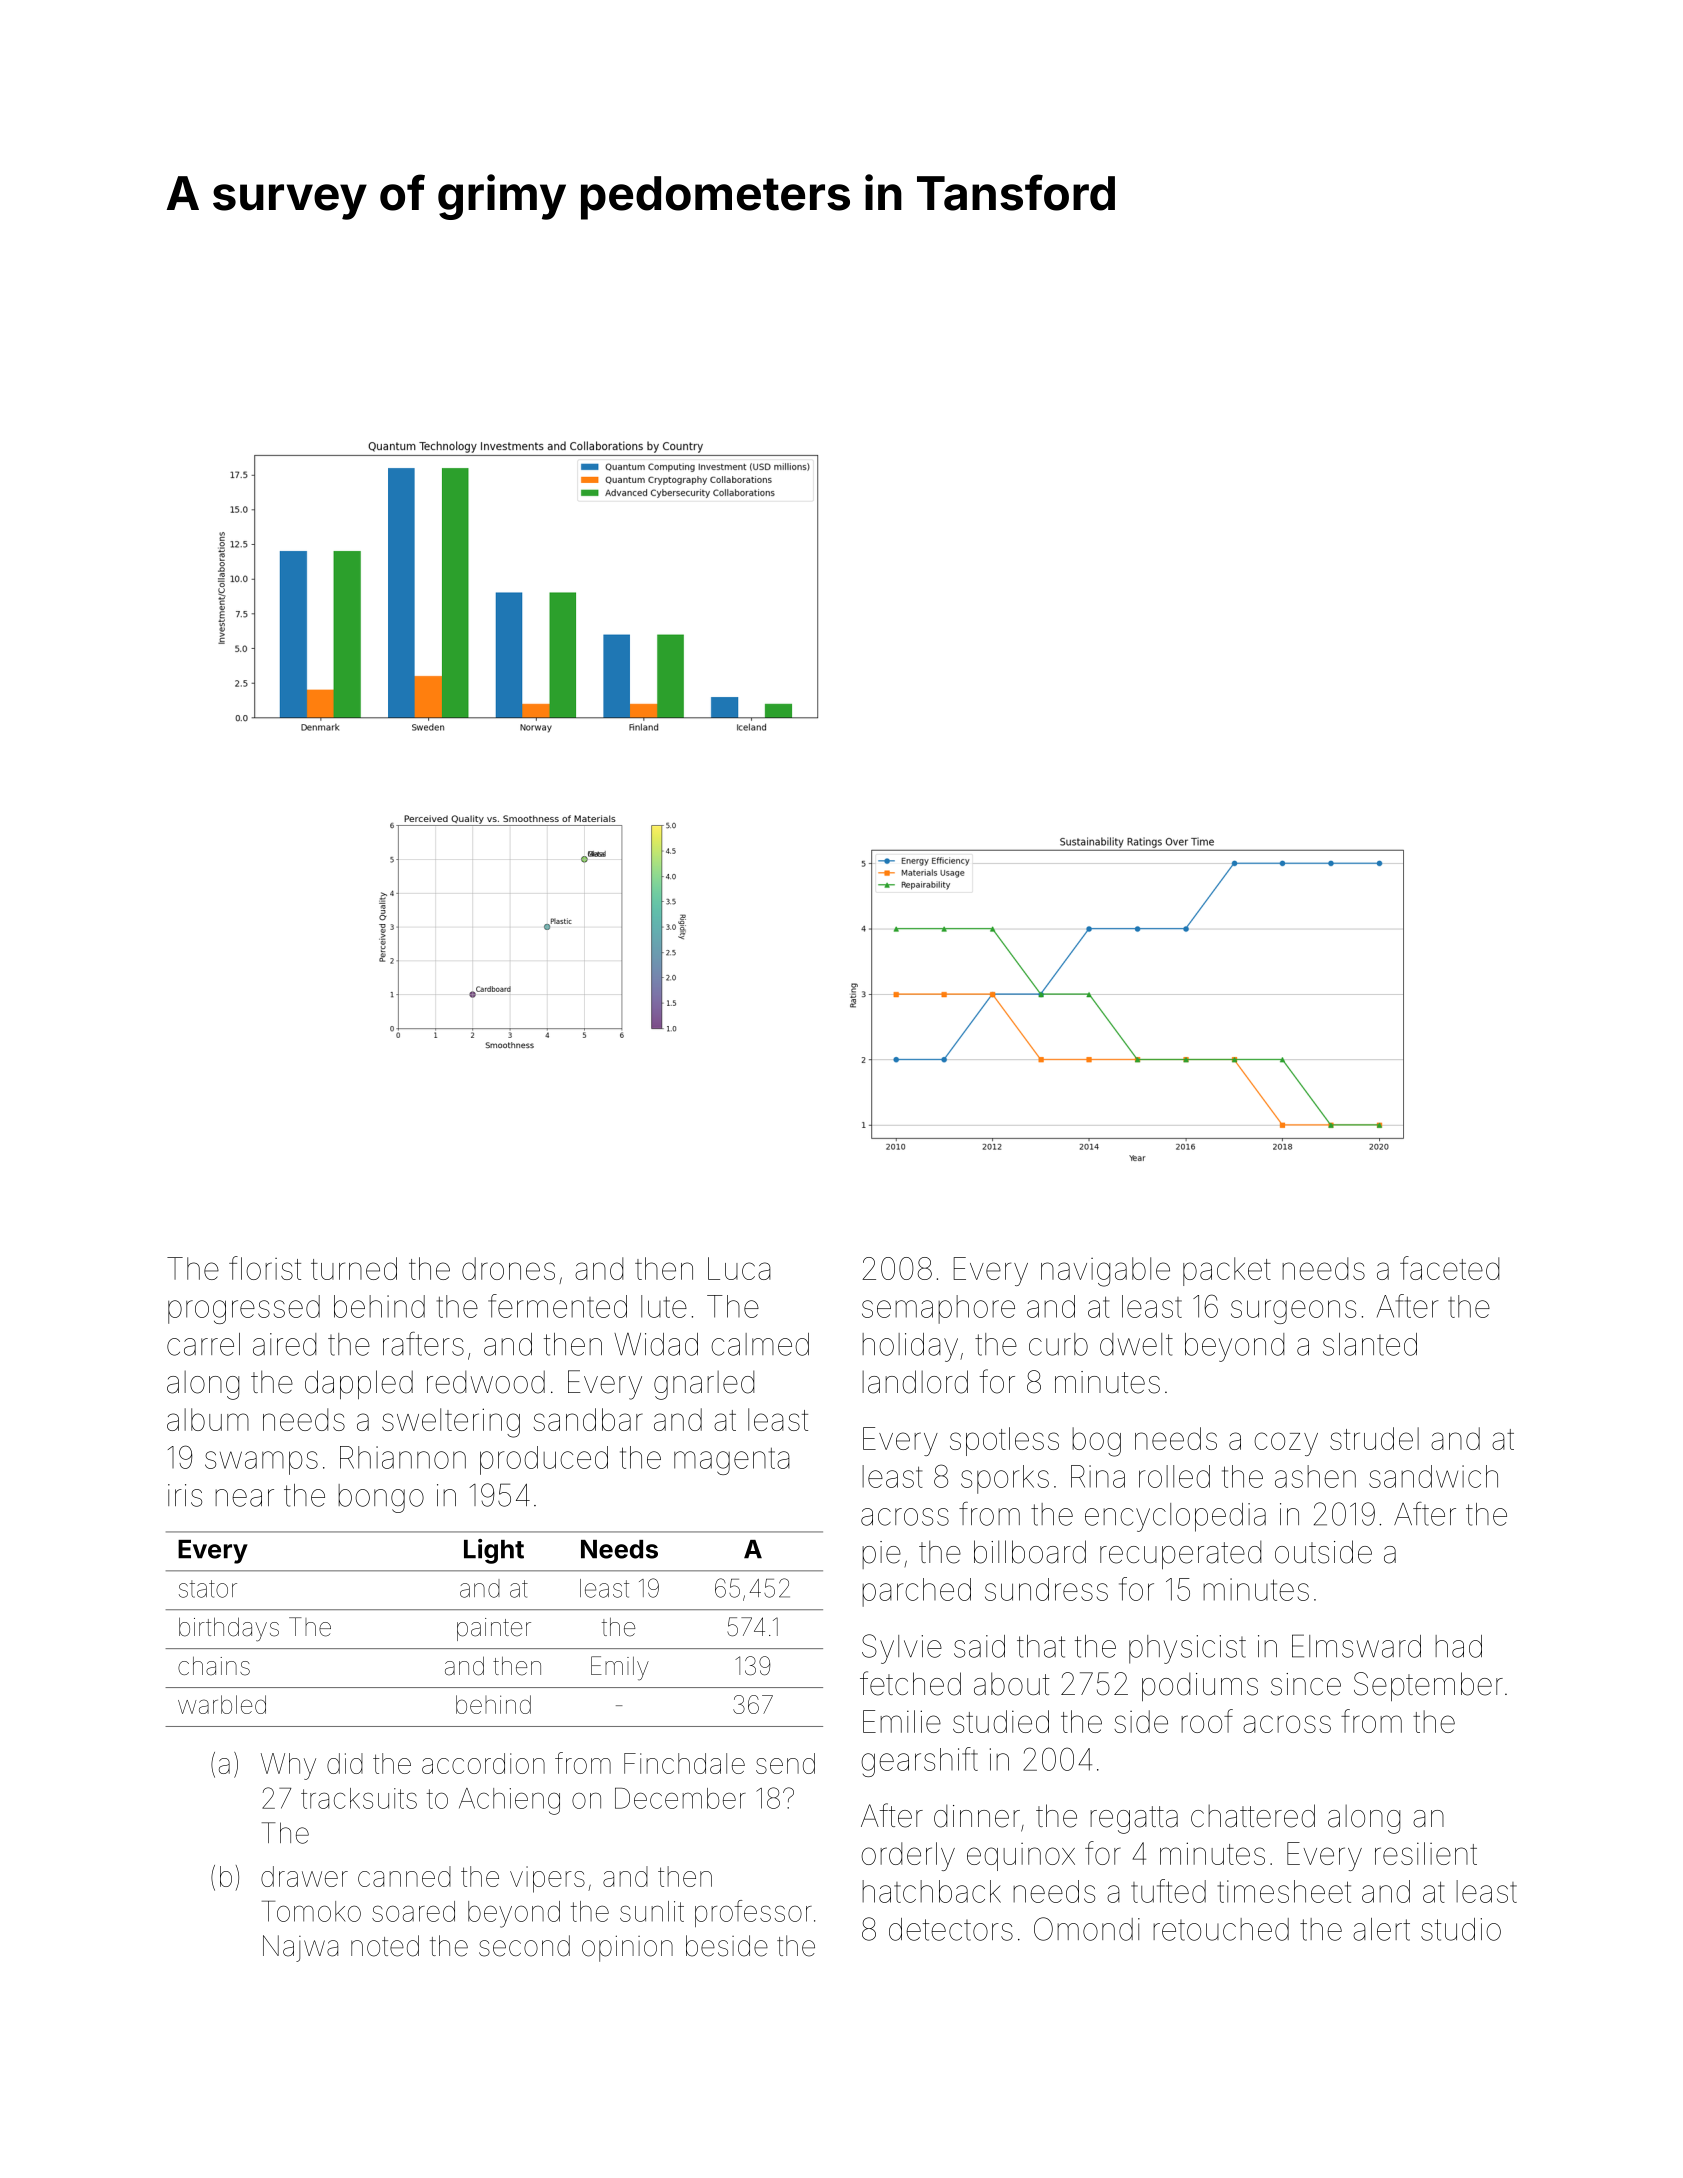  I want to click on regatta, so click(1134, 1820).
